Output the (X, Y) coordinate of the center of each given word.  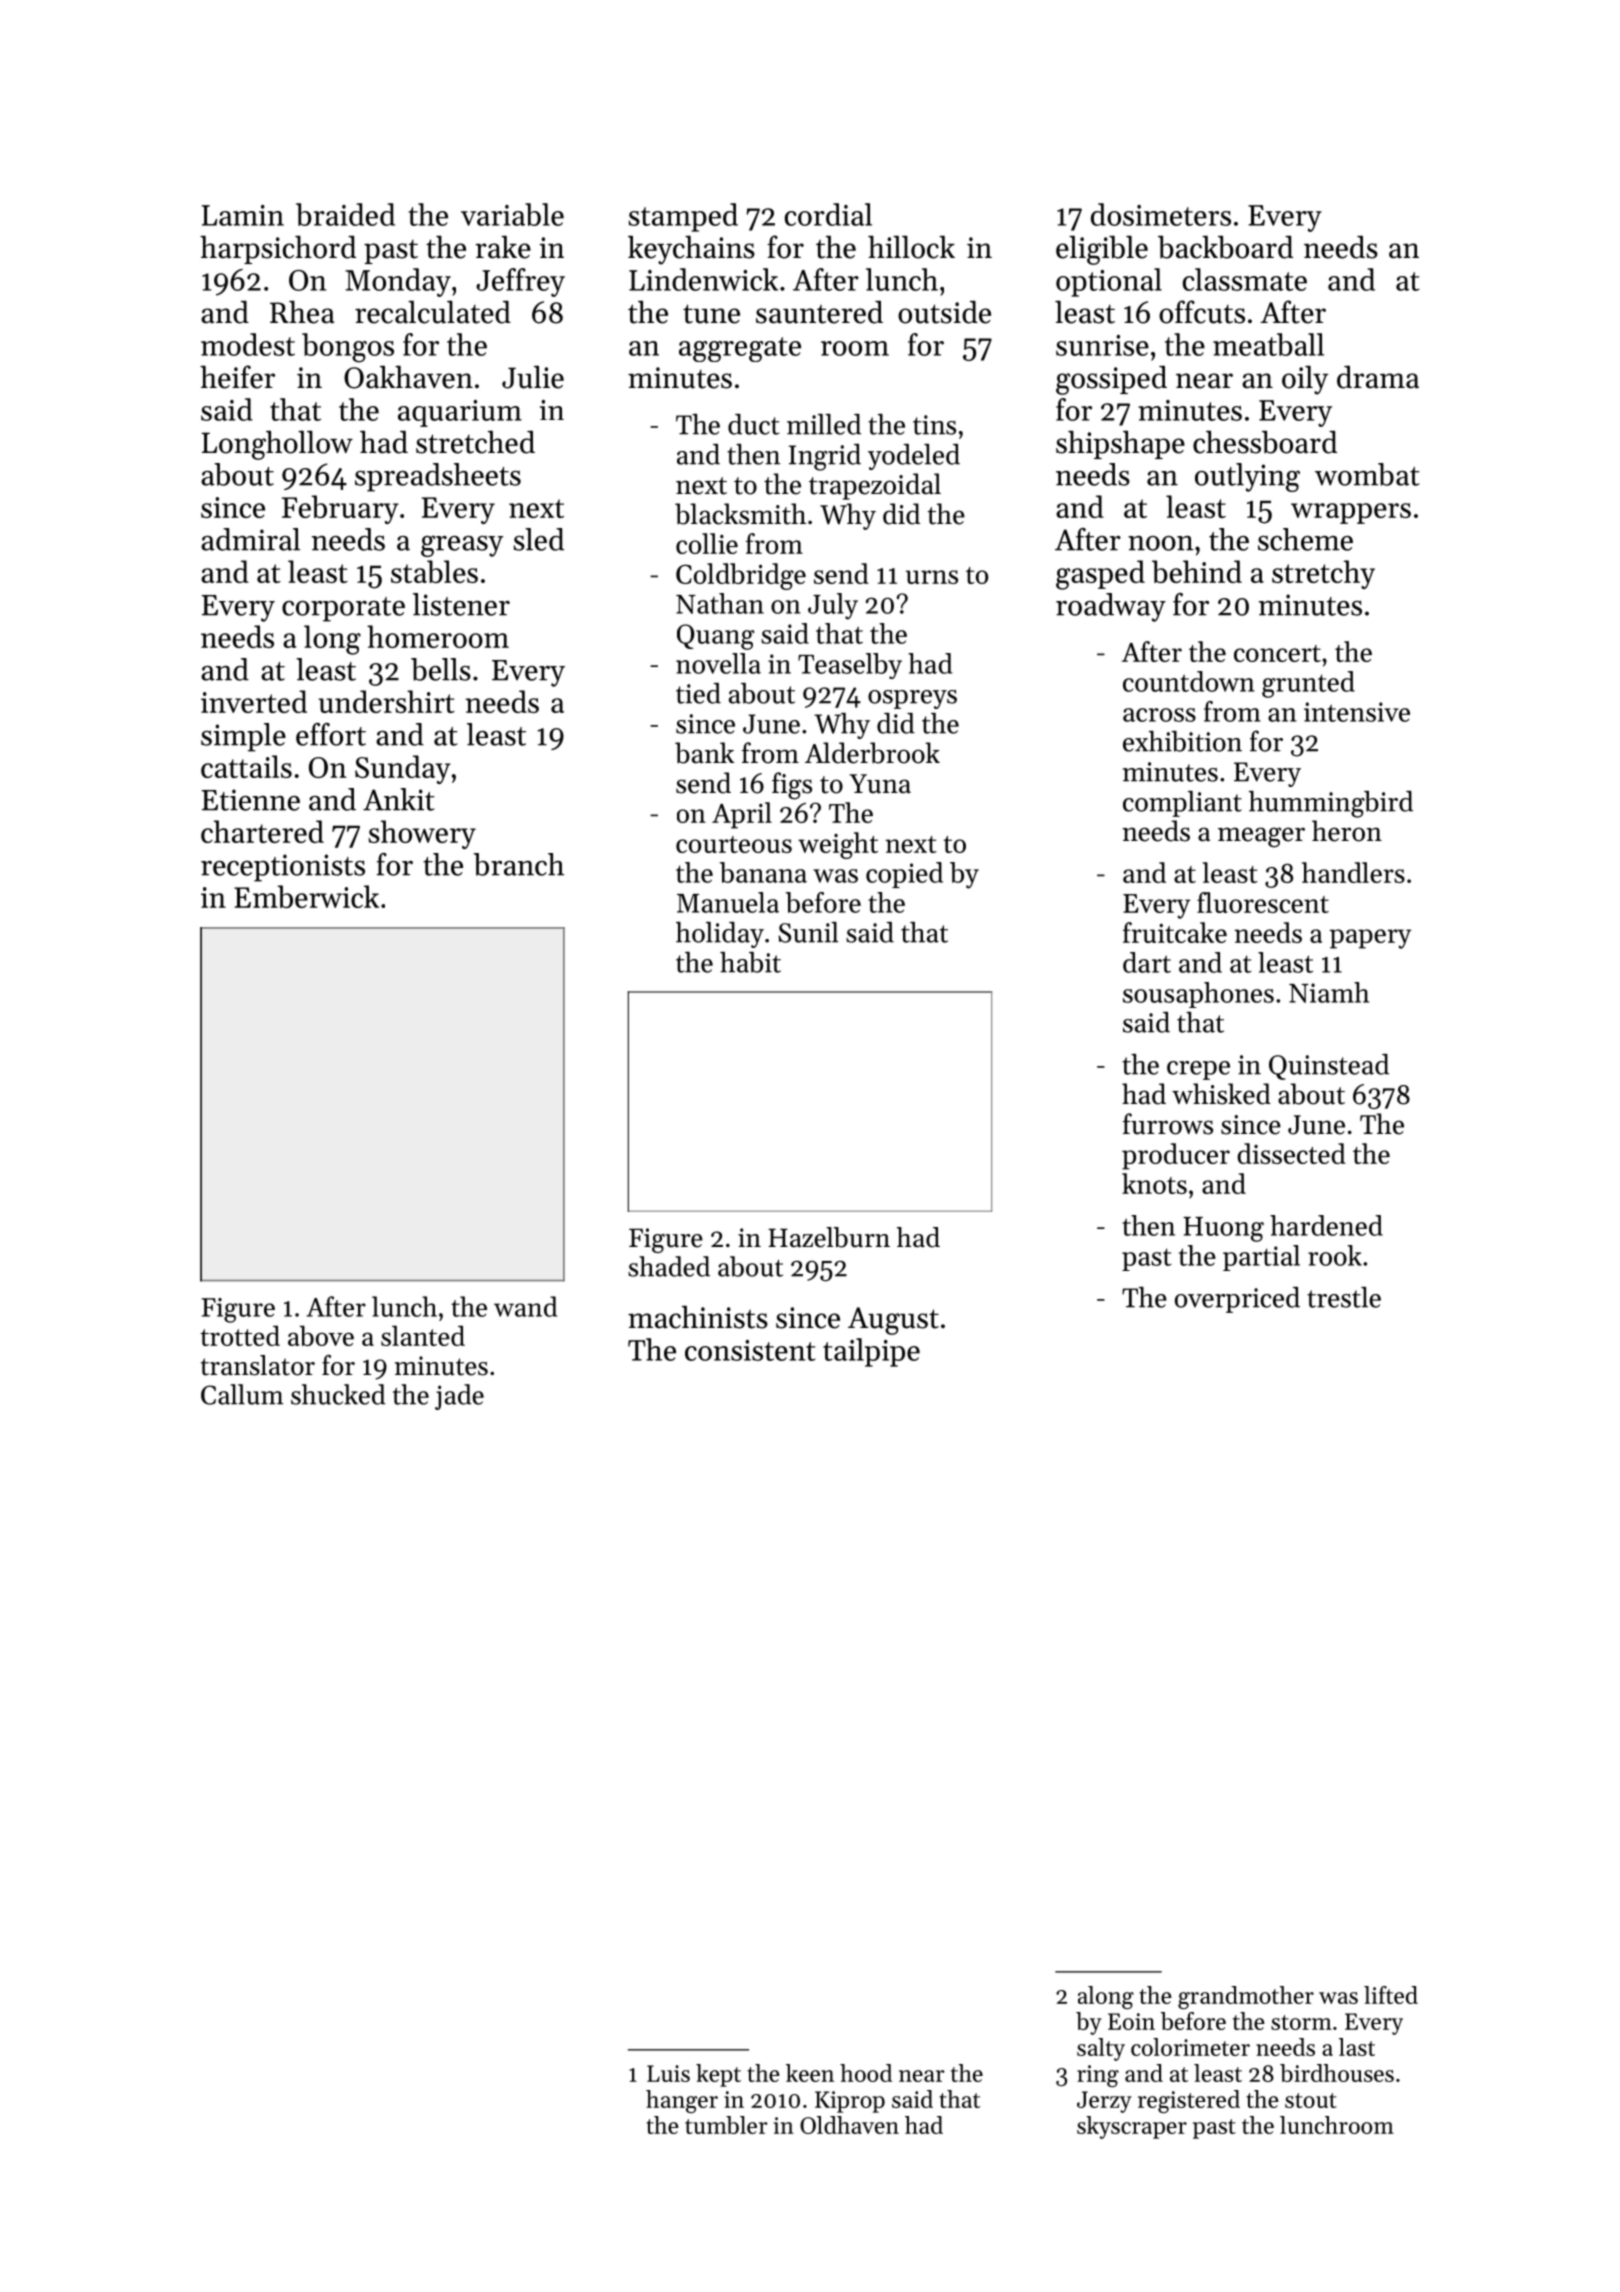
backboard (1225, 247)
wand (525, 1306)
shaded (669, 1266)
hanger (682, 2101)
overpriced (1237, 1300)
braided (345, 214)
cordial (828, 214)
